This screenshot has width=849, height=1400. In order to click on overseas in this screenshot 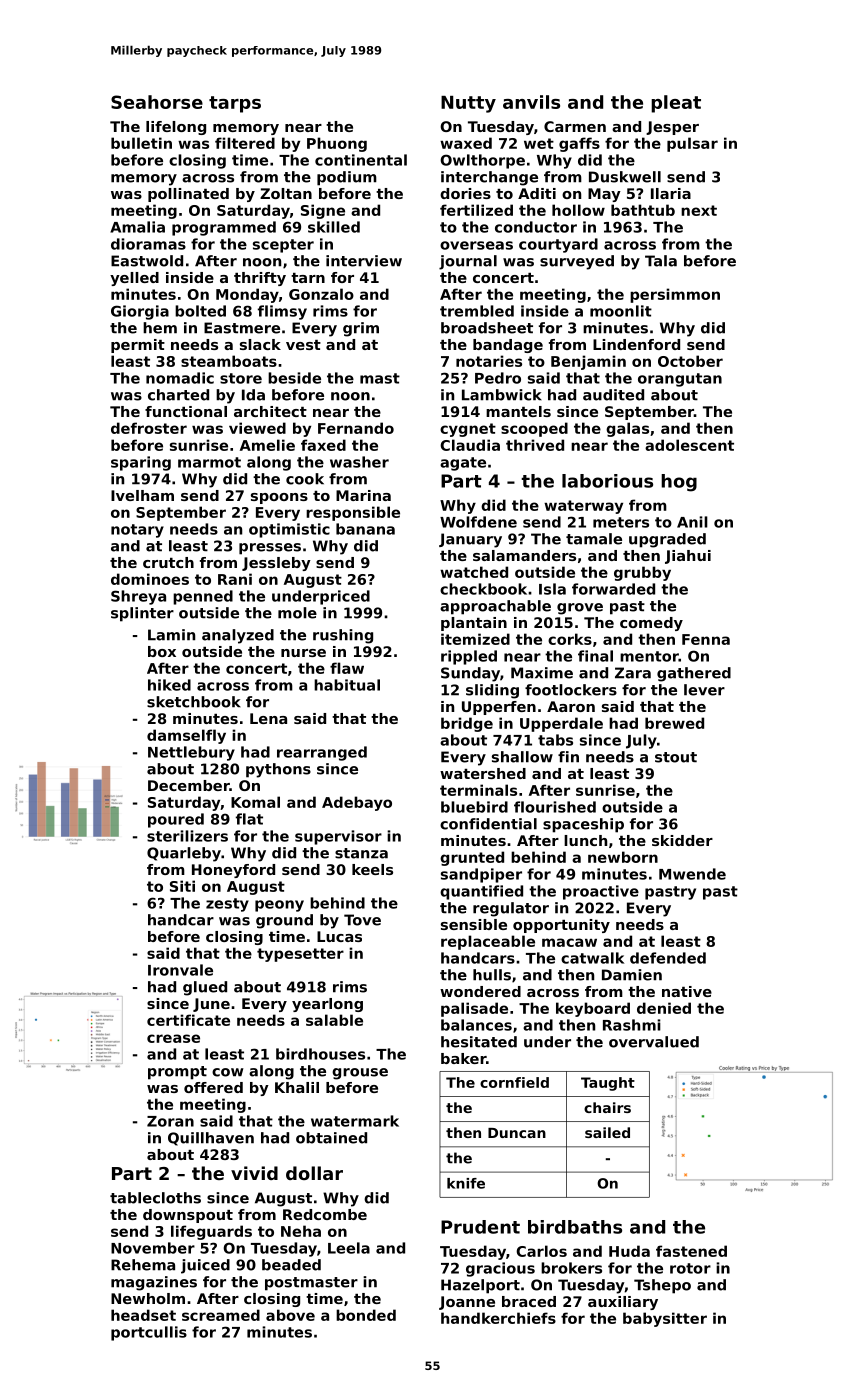, I will do `click(476, 245)`.
